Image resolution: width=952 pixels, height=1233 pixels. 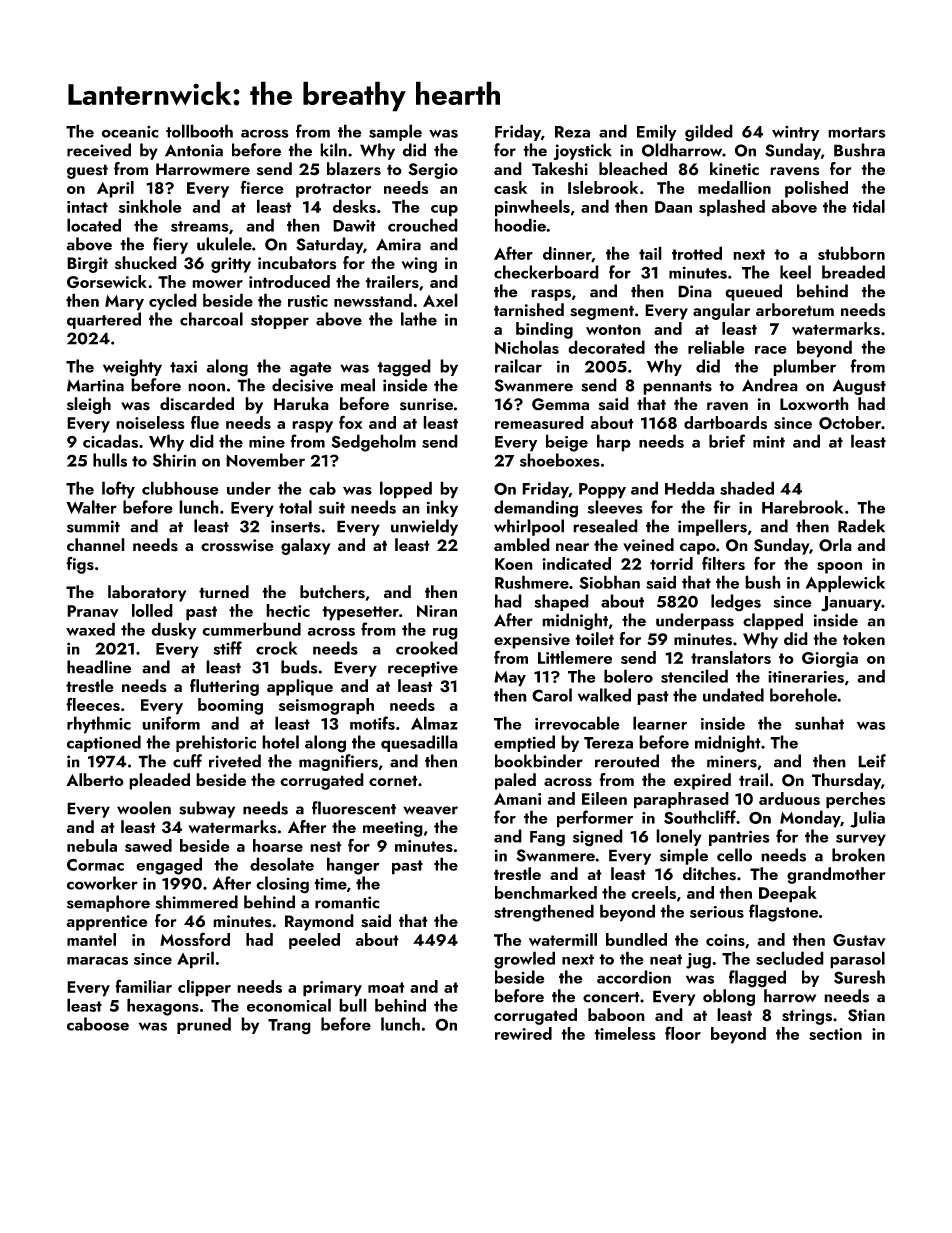 I want to click on January, so click(x=851, y=604).
